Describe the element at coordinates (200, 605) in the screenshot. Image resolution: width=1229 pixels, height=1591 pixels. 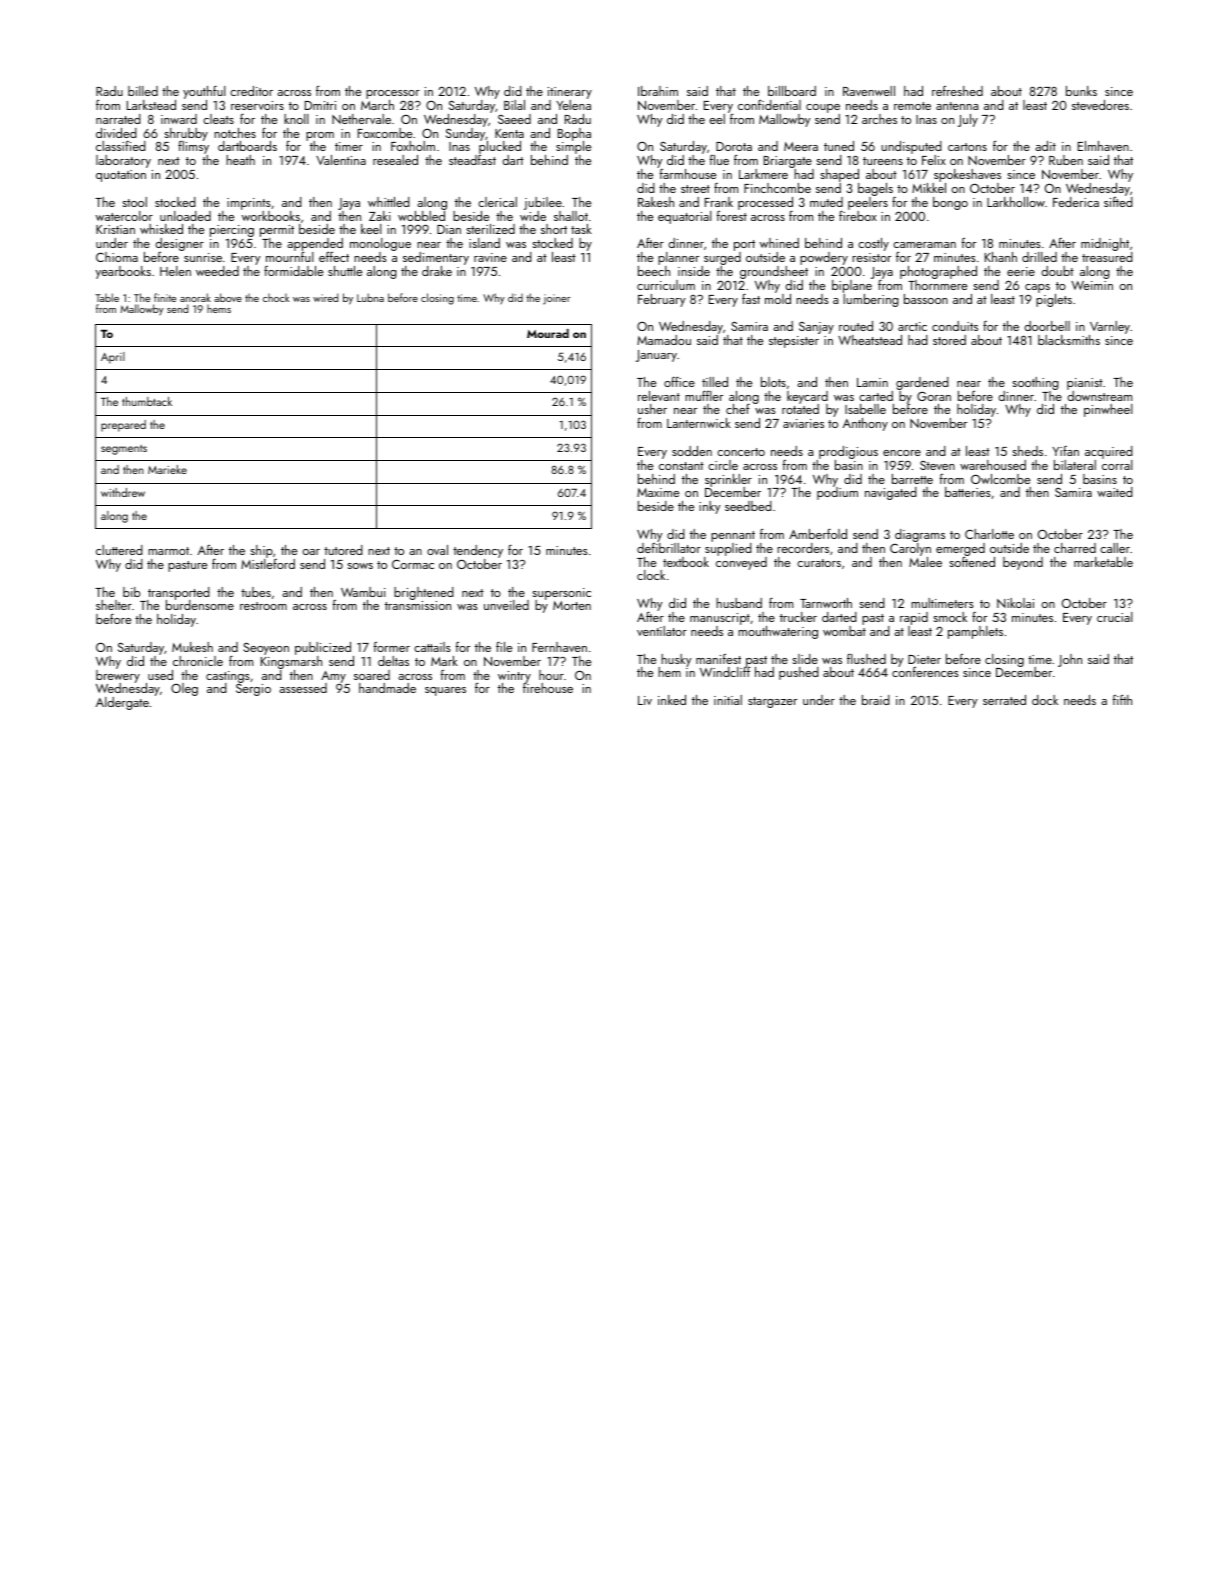
I see `burdensome` at that location.
